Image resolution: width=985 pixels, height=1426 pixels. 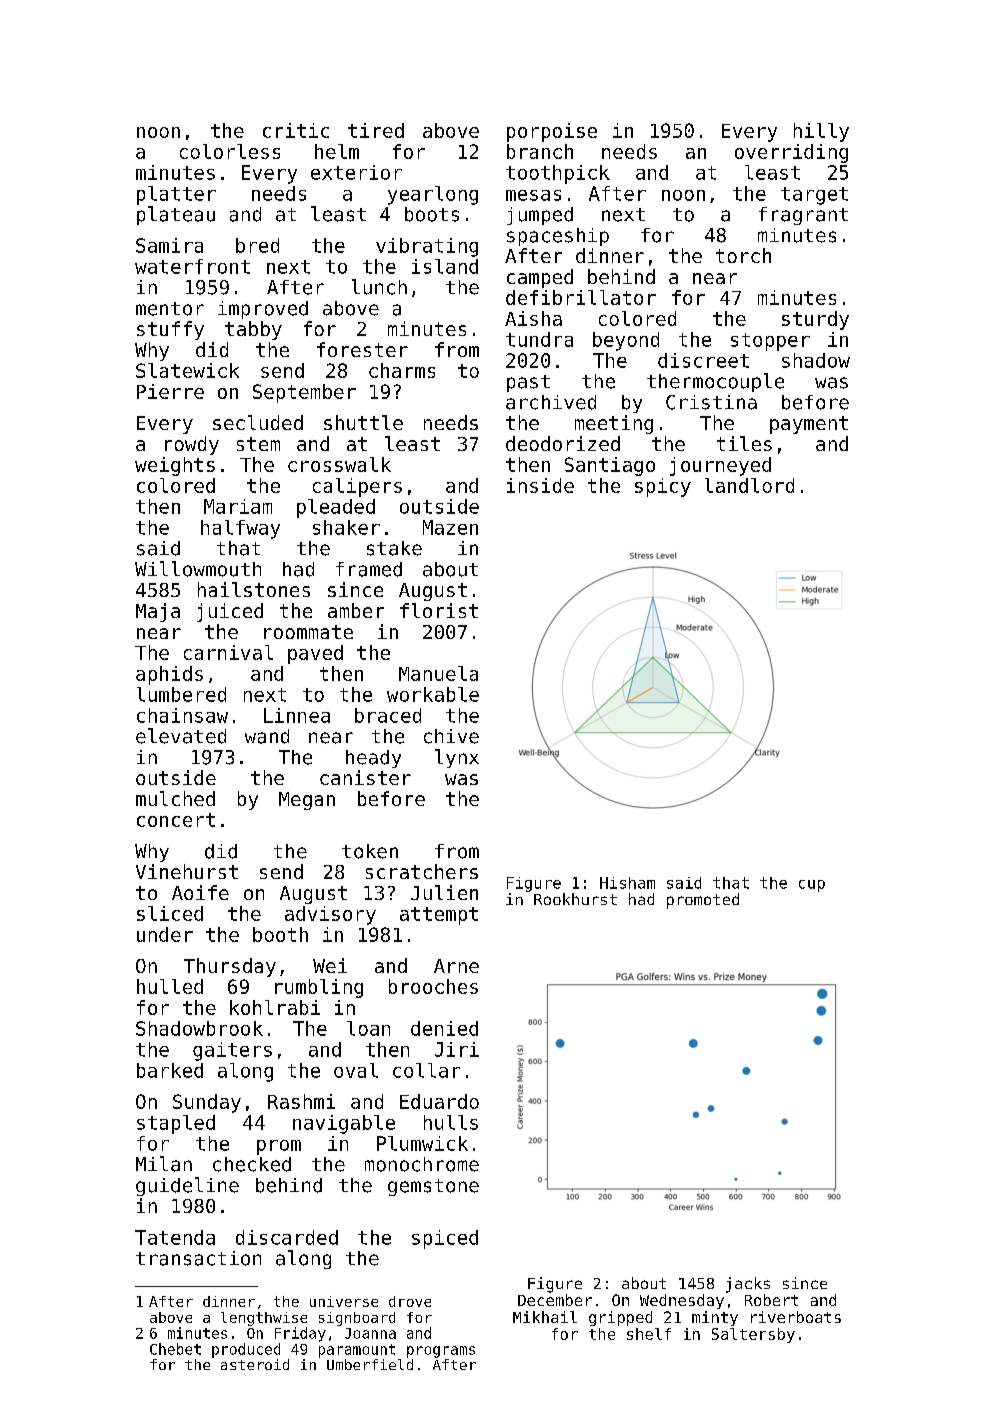 What do you see at coordinates (175, 1349) in the screenshot?
I see `Chebet` at bounding box center [175, 1349].
